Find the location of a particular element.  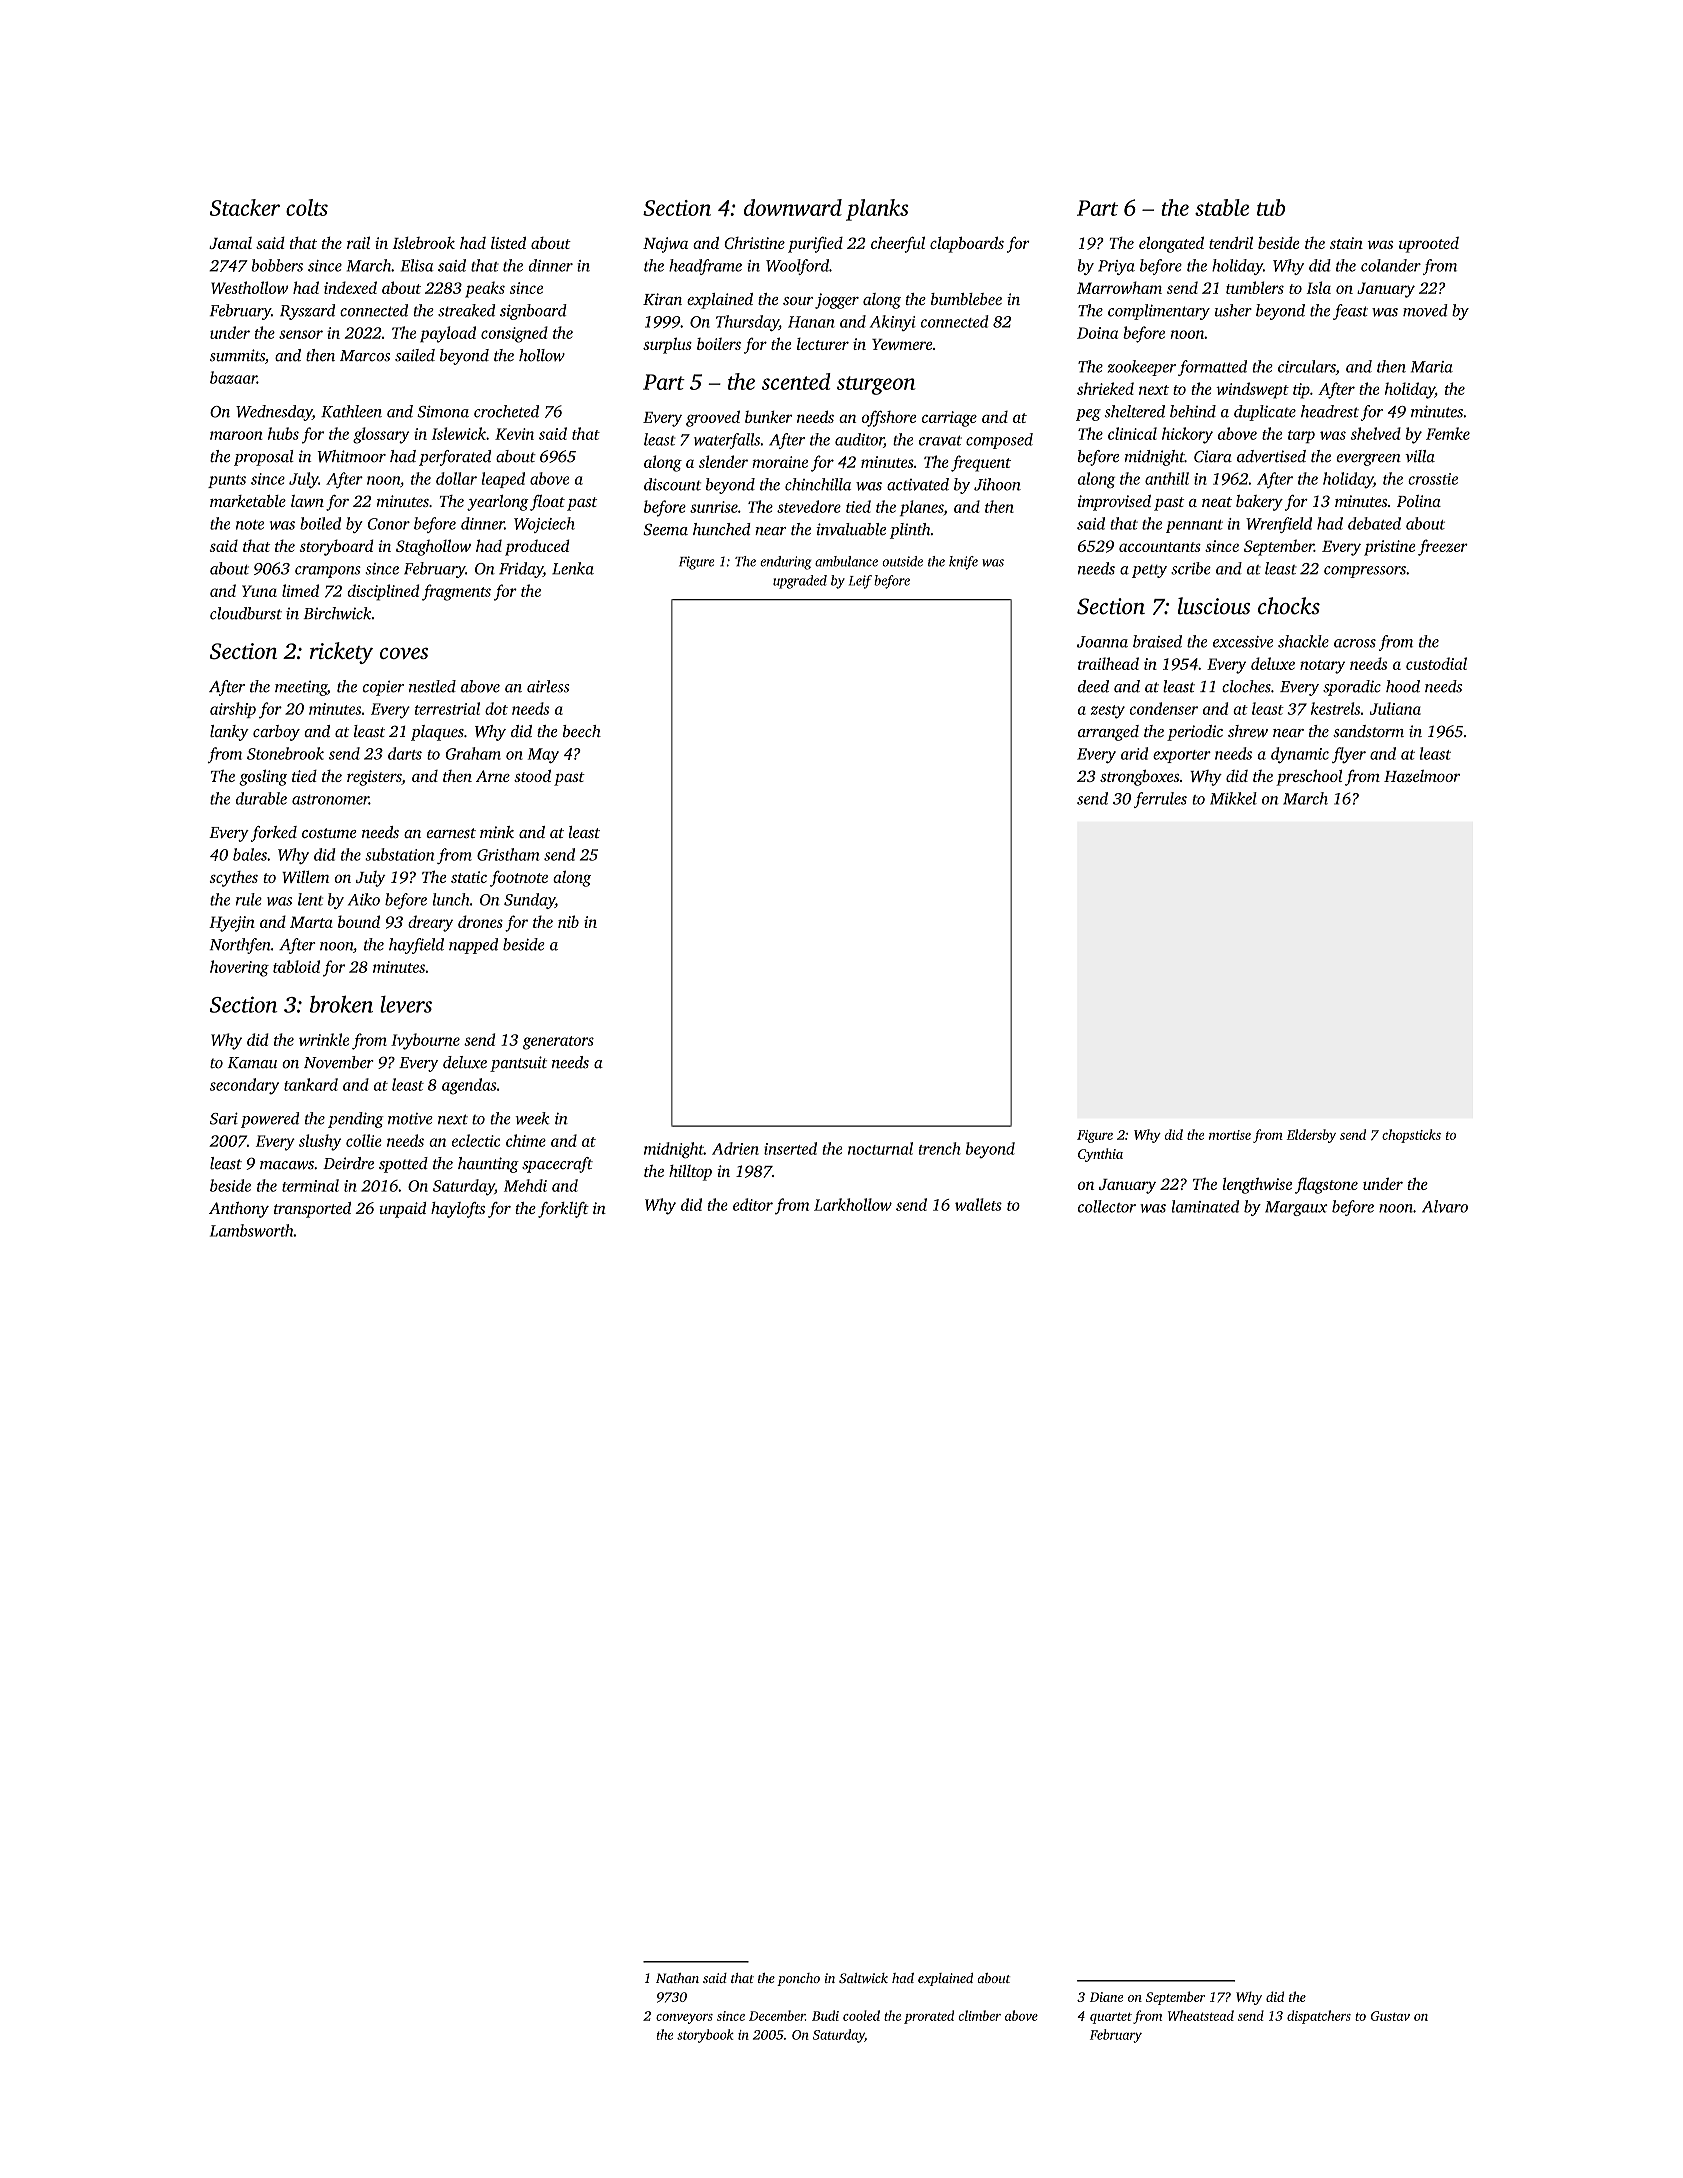

indexed is located at coordinates (350, 287).
